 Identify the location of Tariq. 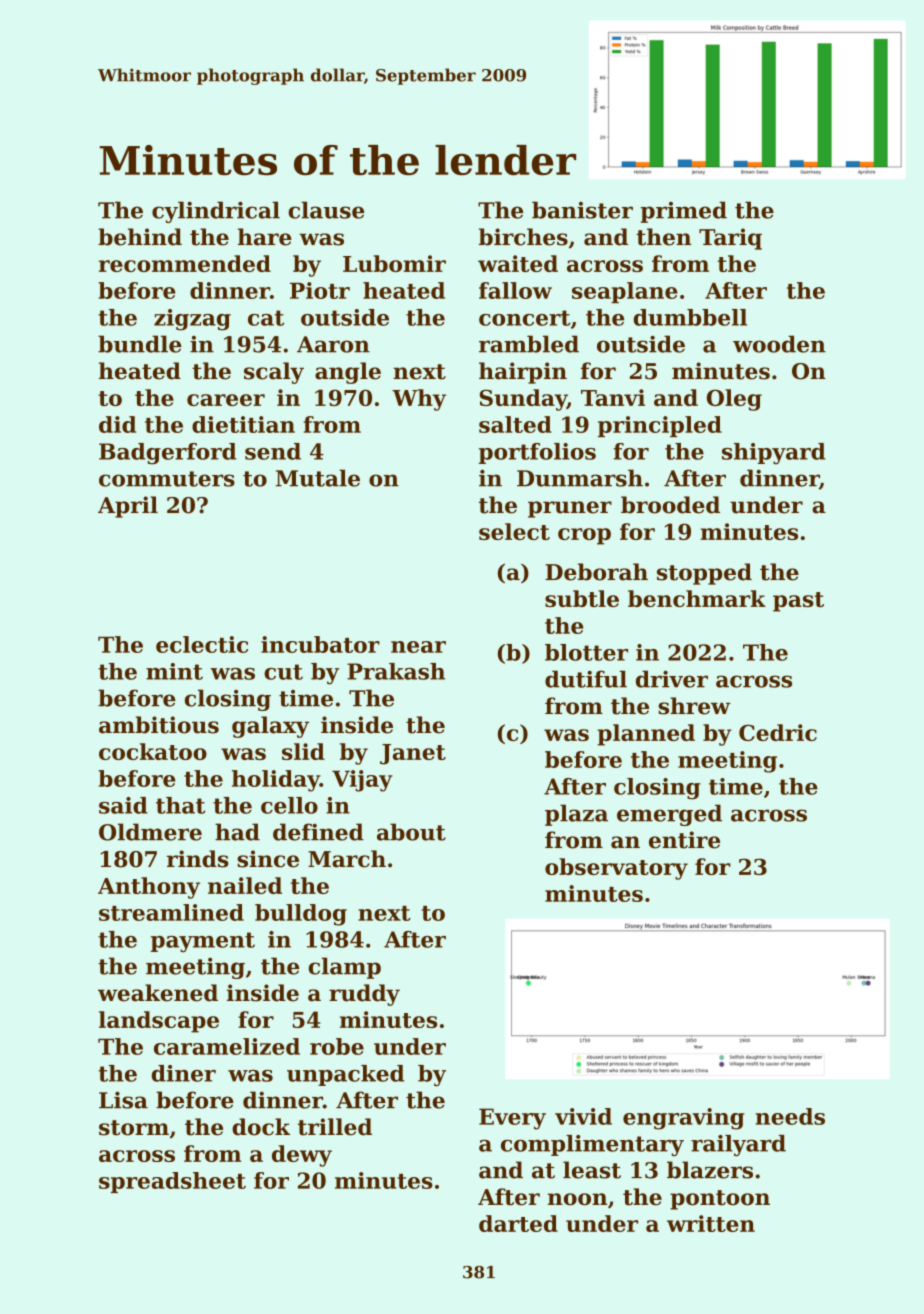
(730, 239).
